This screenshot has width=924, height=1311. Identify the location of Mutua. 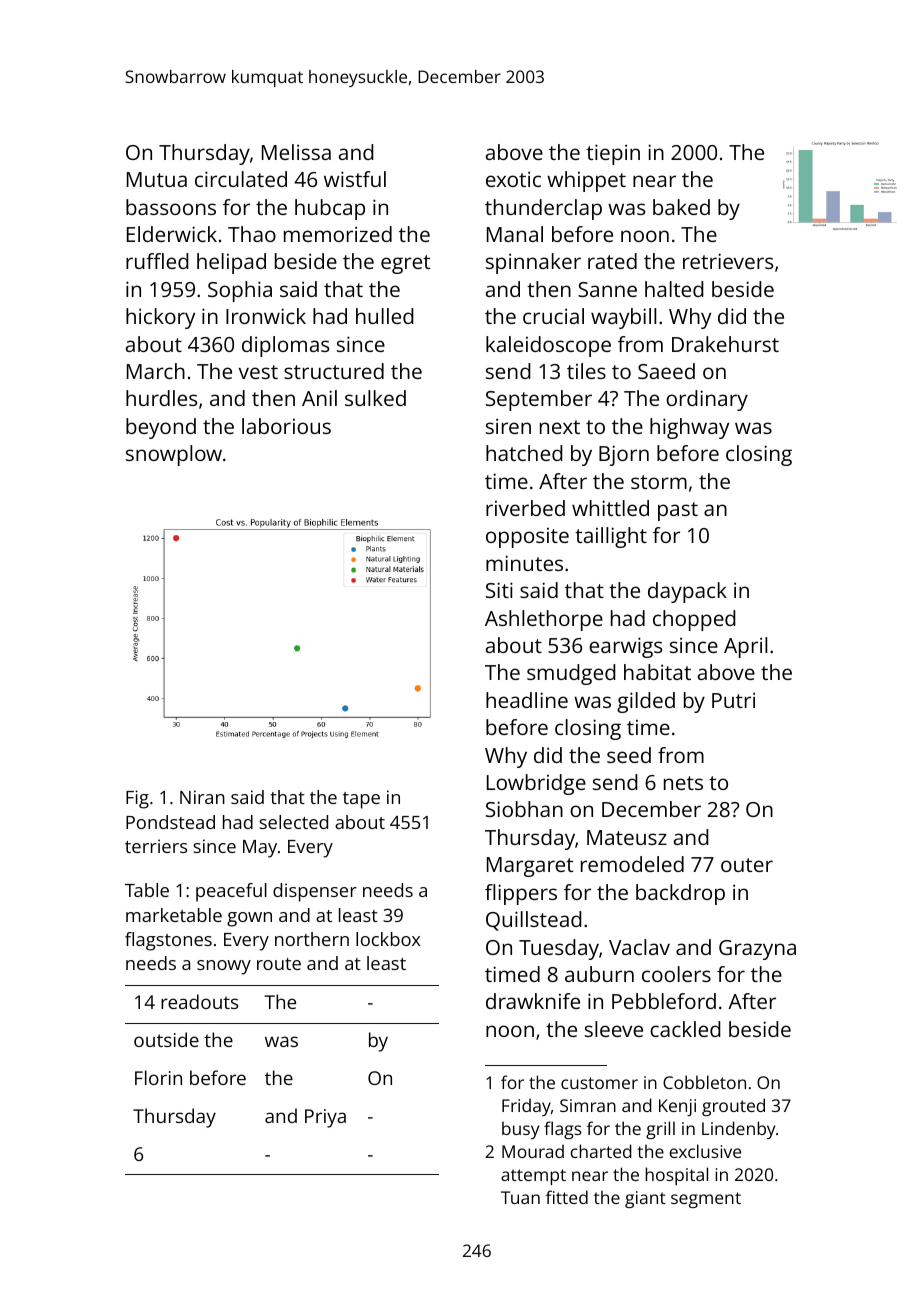
(157, 179).
